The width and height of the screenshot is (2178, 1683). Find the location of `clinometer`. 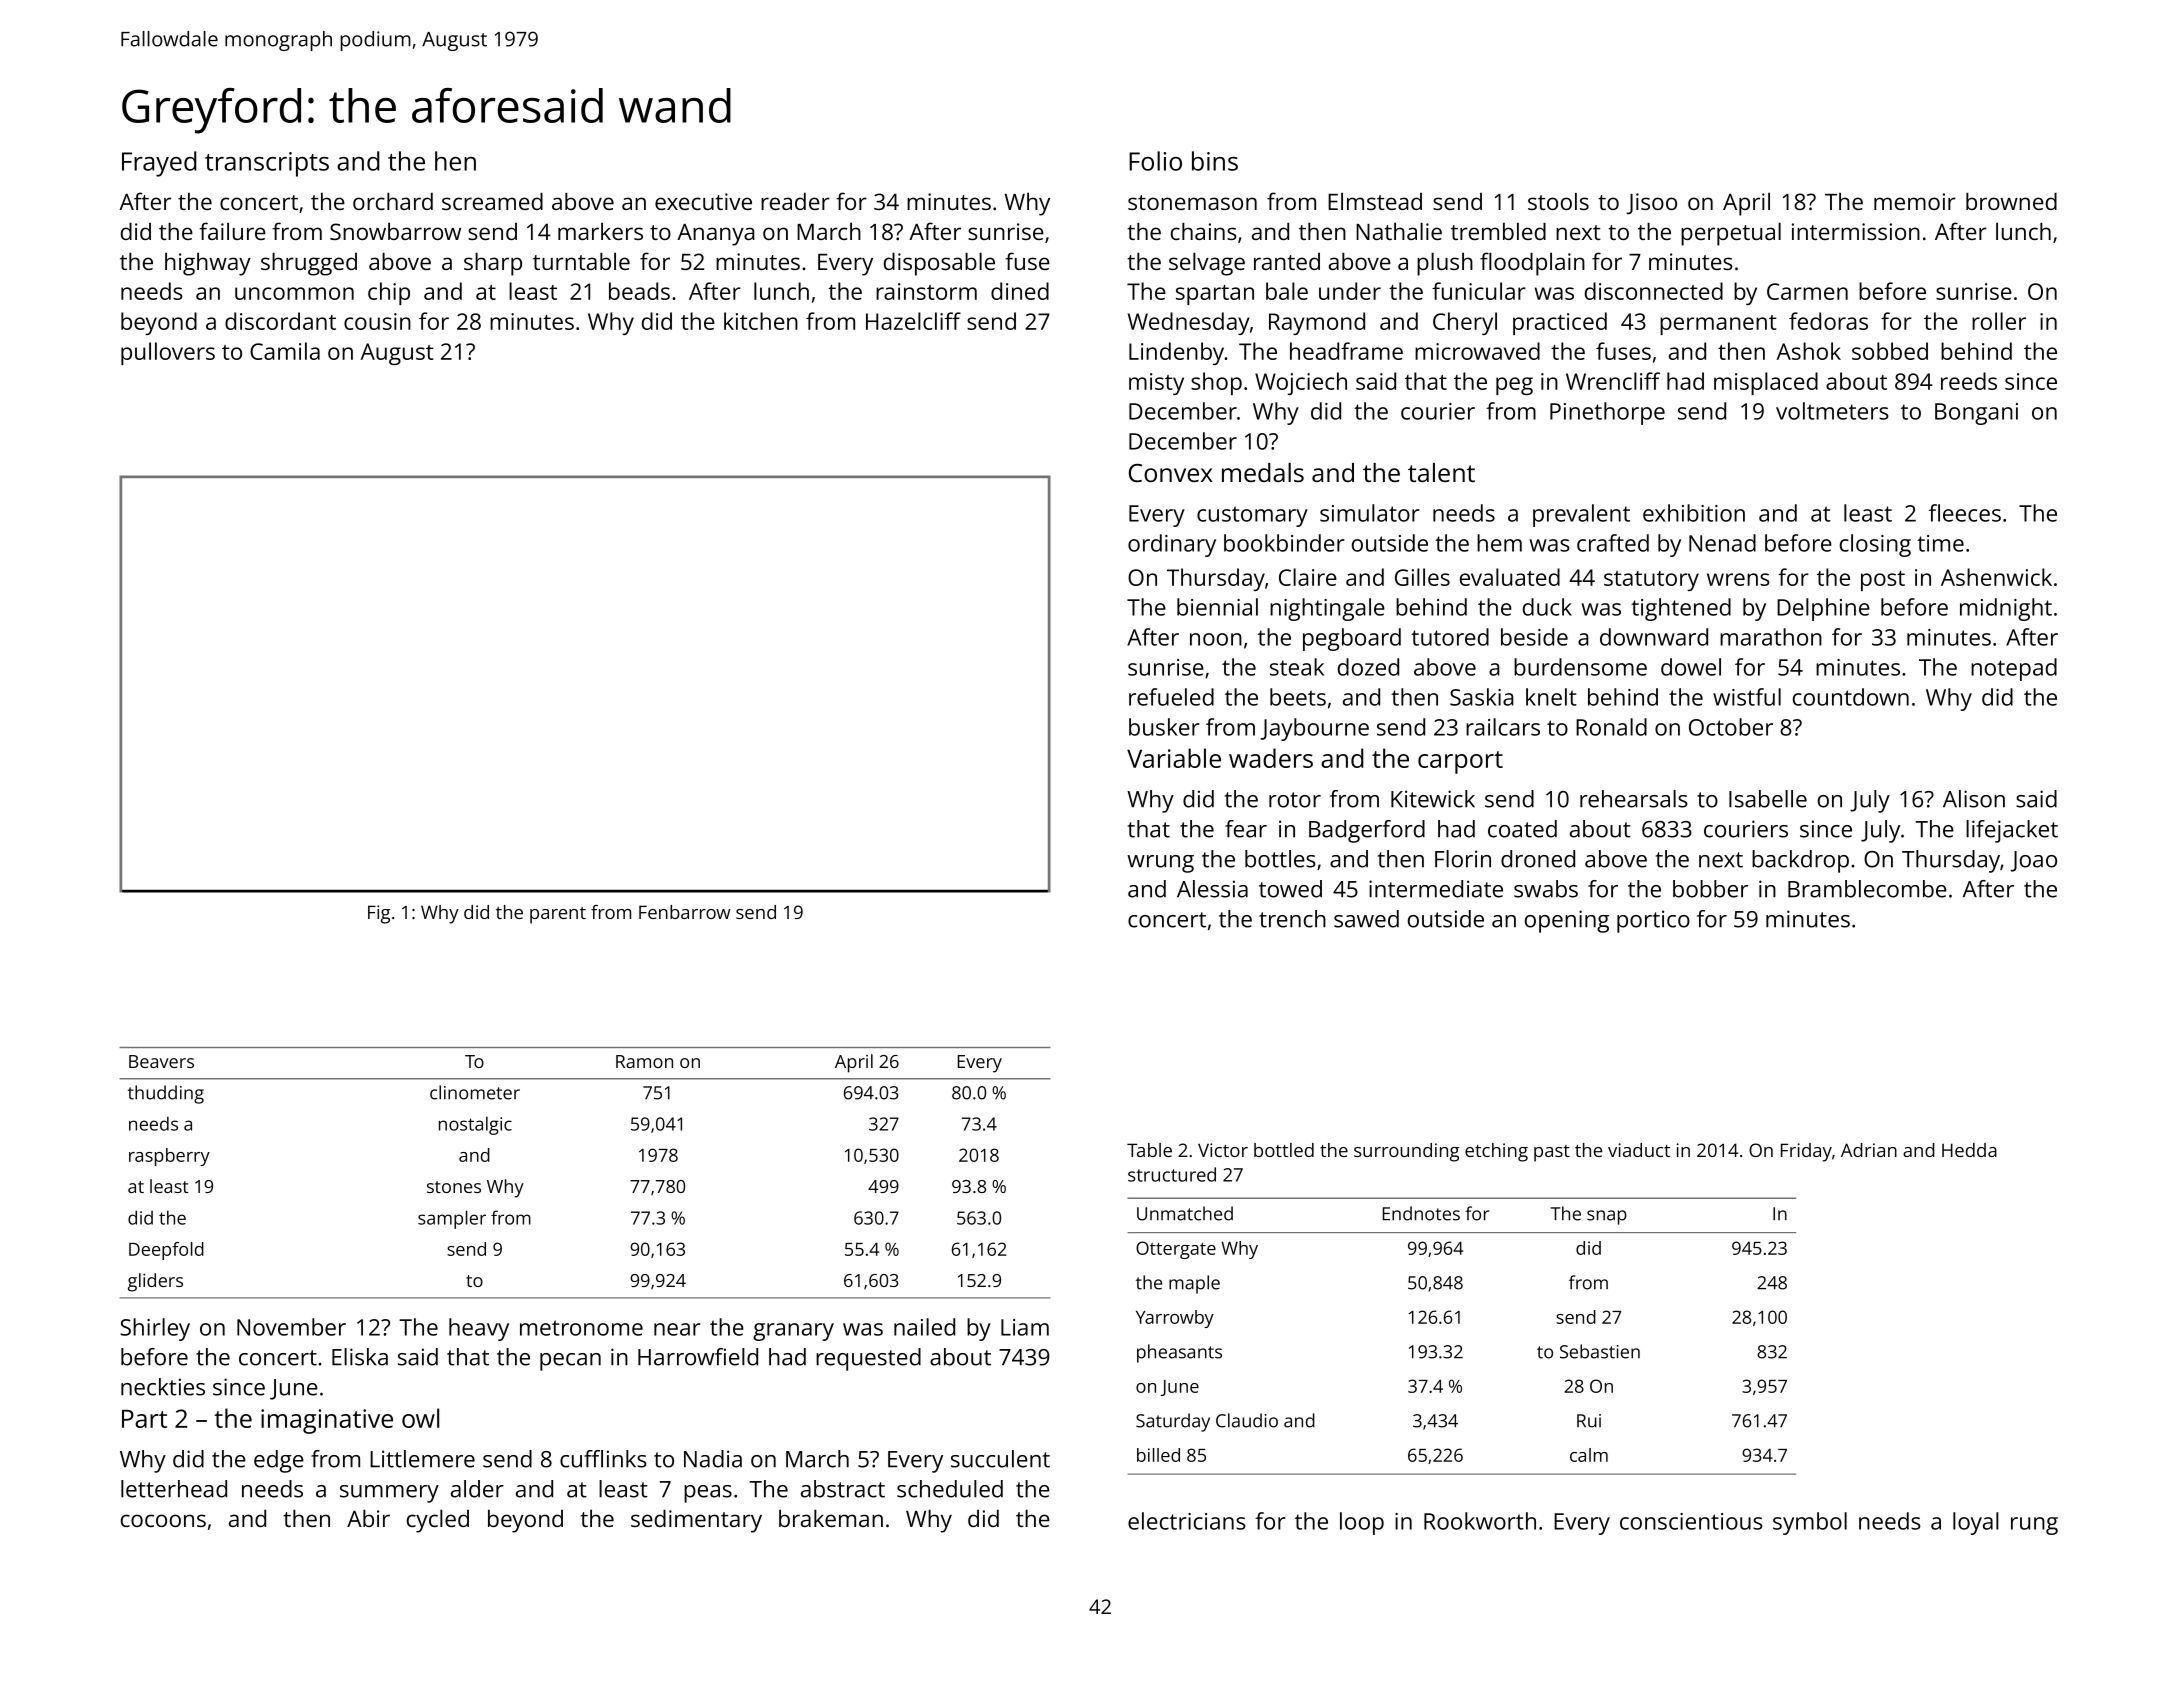

clinometer is located at coordinates (475, 1092).
